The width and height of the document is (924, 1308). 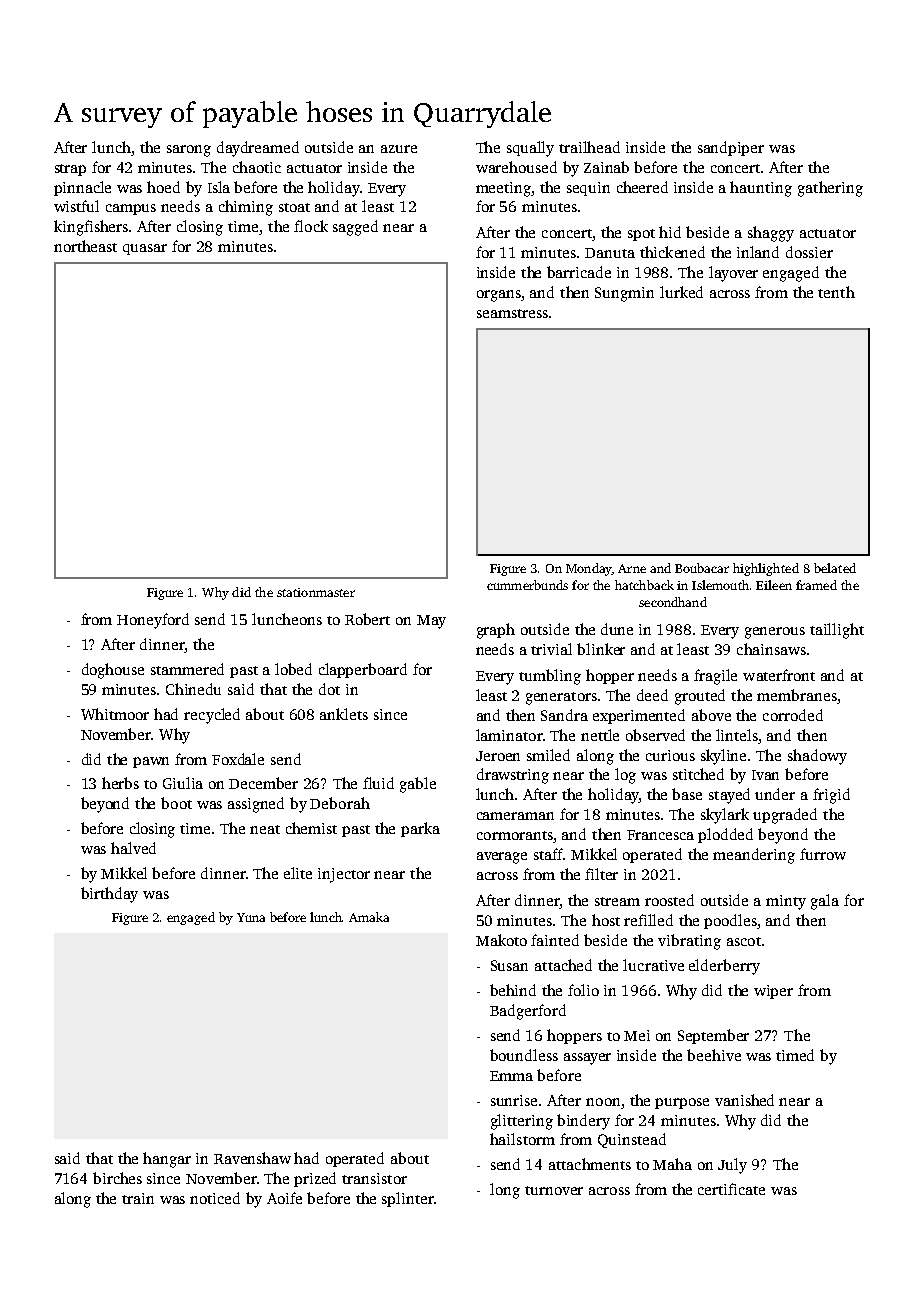 What do you see at coordinates (109, 895) in the document?
I see `birthday` at bounding box center [109, 895].
